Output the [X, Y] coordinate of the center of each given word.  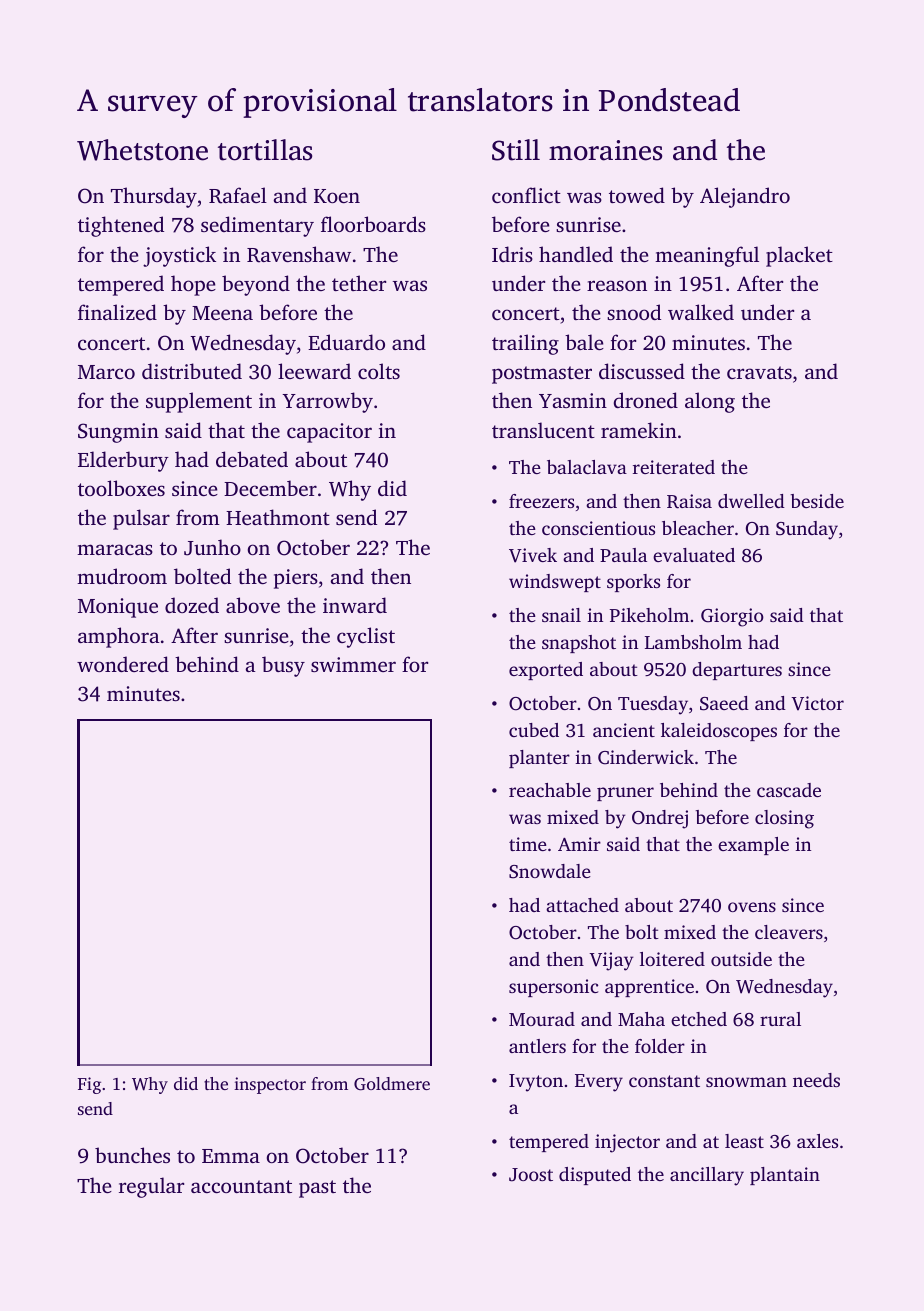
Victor [817, 703]
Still [516, 150]
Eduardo [346, 342]
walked [701, 312]
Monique [118, 608]
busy [283, 666]
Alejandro [745, 197]
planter [539, 759]
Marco [106, 372]
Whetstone [142, 150]
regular [151, 1187]
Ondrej [660, 819]
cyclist [366, 637]
